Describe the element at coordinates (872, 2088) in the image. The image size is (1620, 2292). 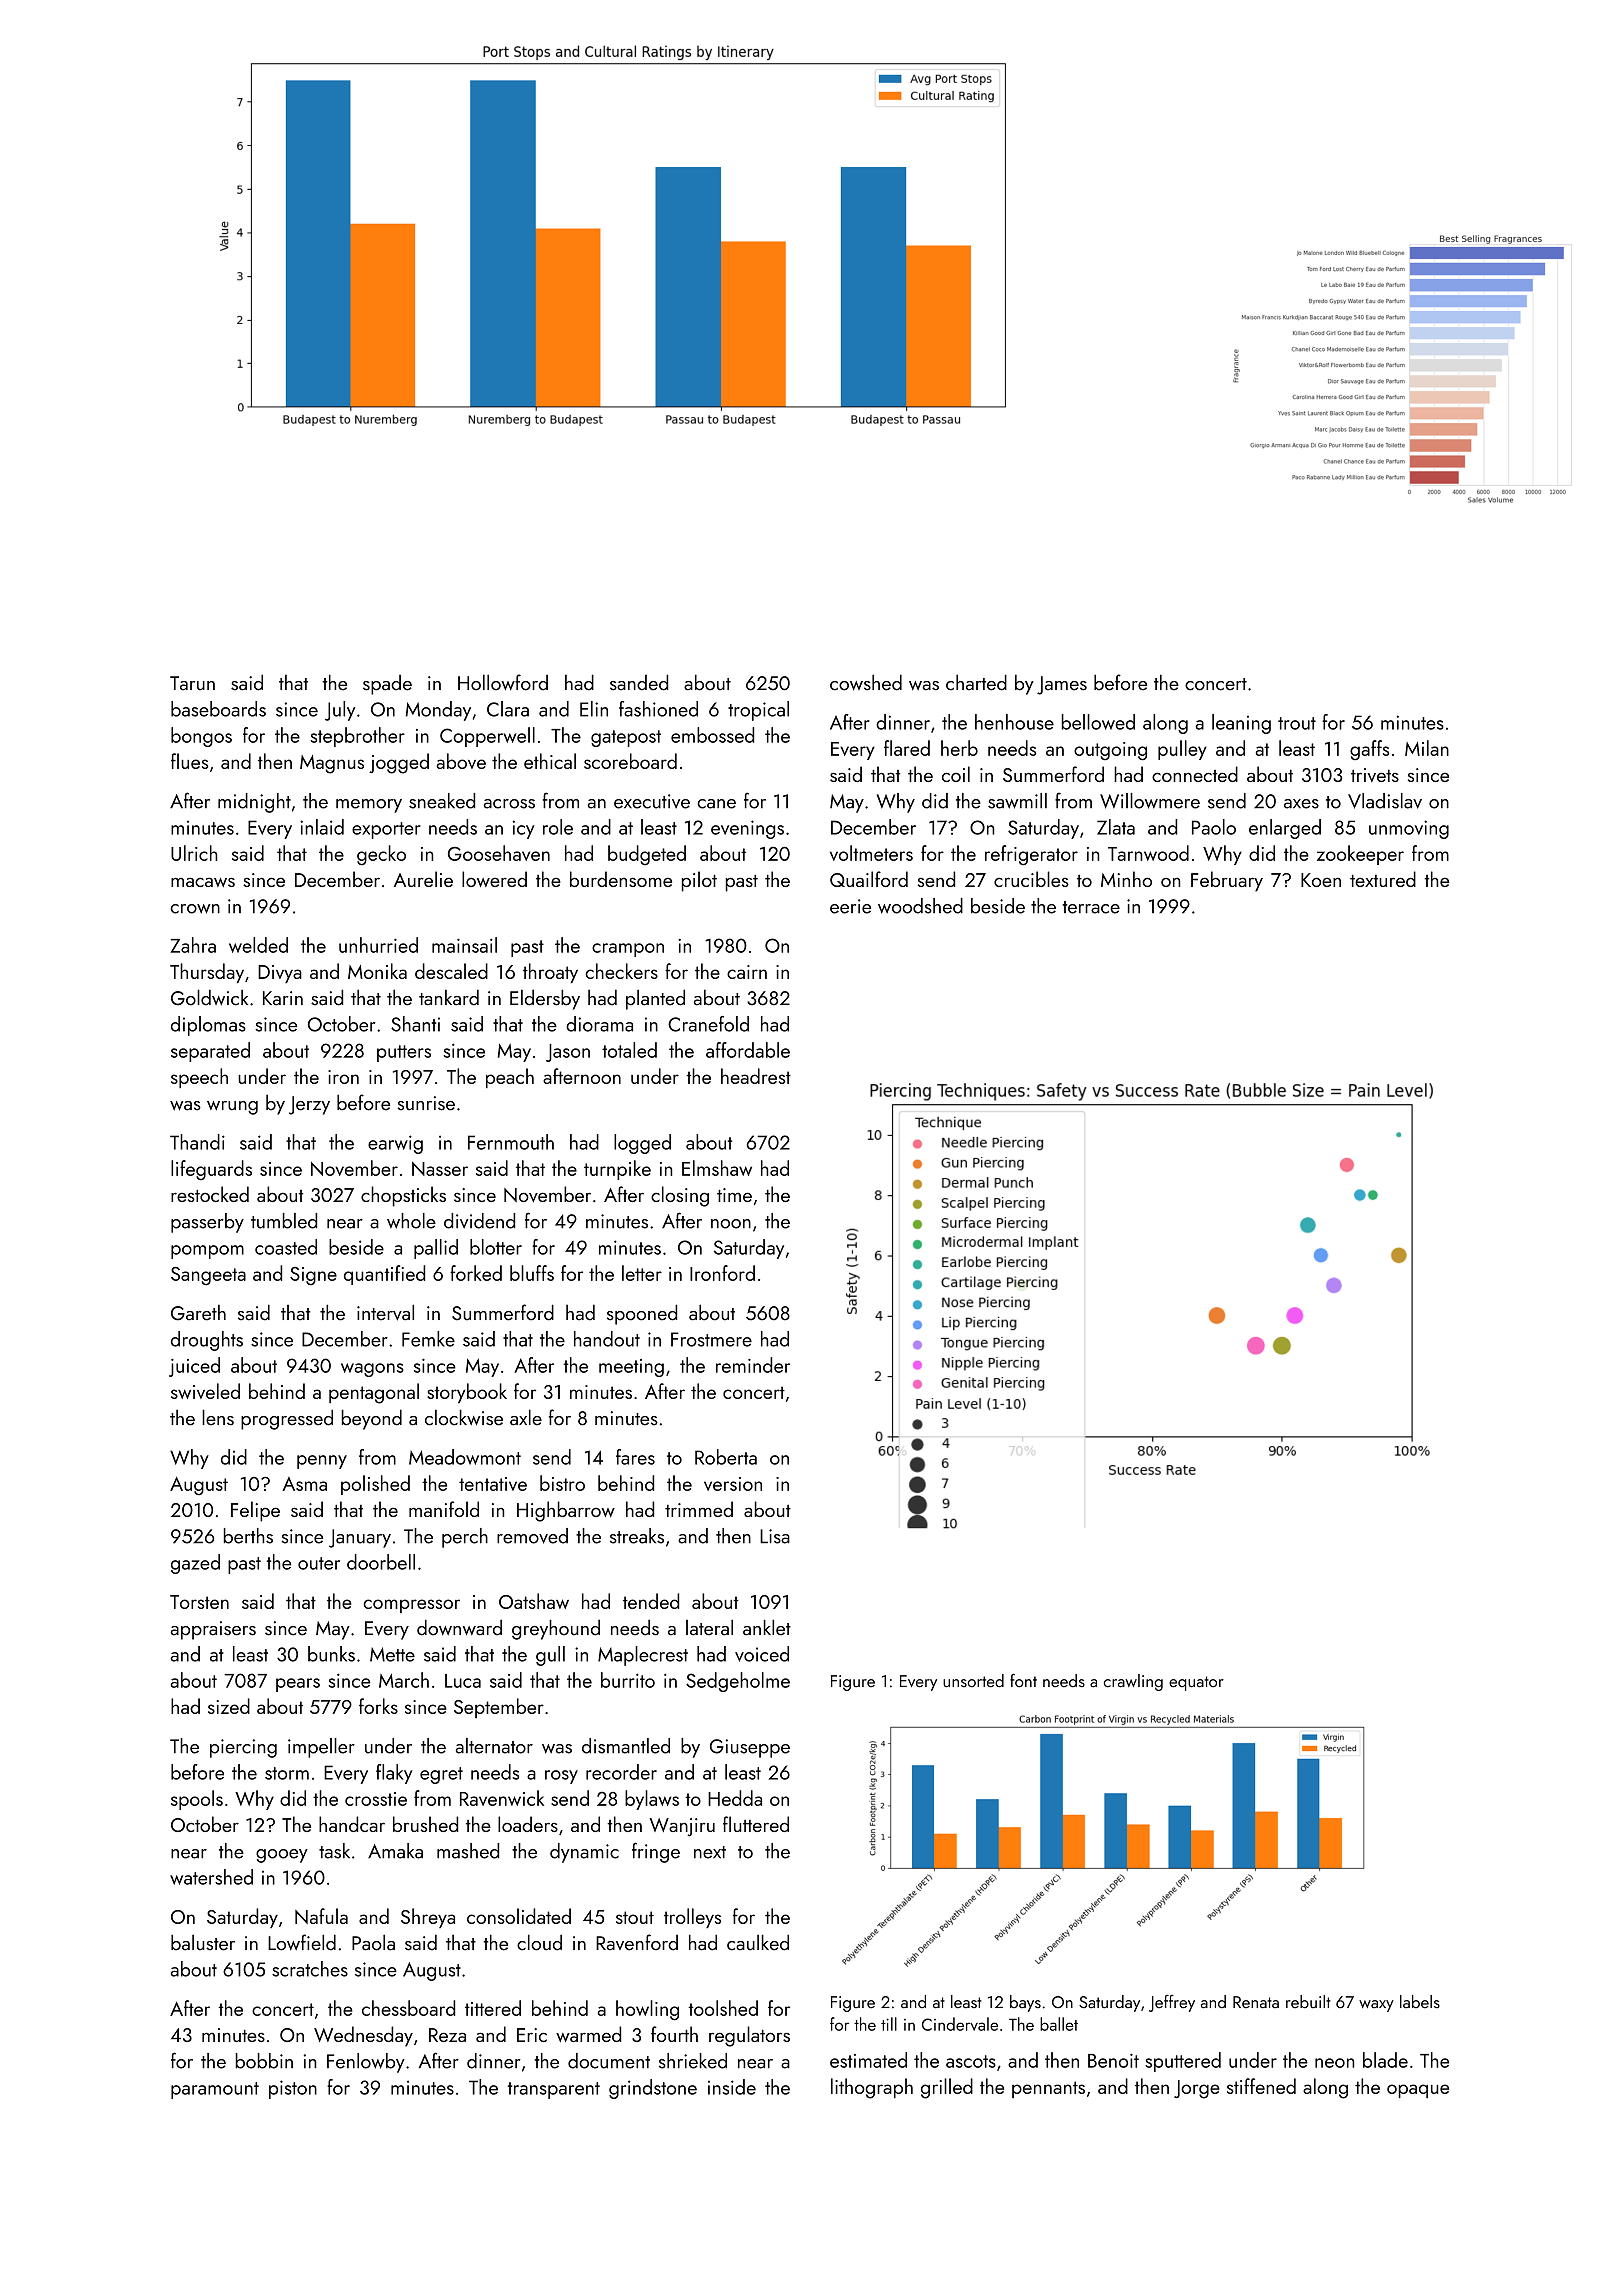
I see `lithograph` at that location.
